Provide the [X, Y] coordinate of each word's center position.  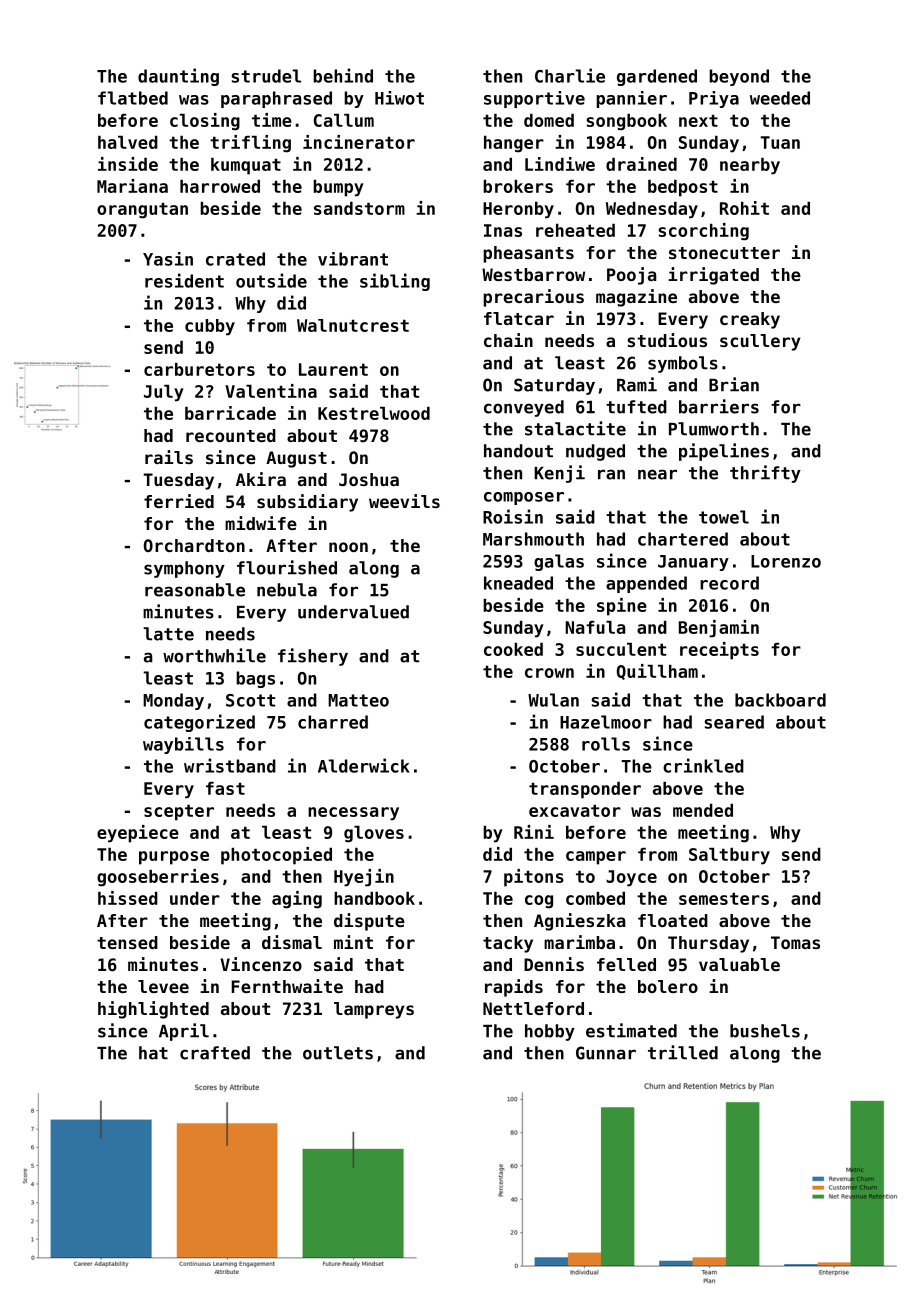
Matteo [358, 700]
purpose [174, 858]
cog [539, 902]
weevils [404, 501]
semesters [724, 898]
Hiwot [399, 98]
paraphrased [276, 99]
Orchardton [194, 545]
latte [168, 634]
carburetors [199, 369]
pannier [631, 99]
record [729, 583]
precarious [533, 298]
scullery [760, 342]
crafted [215, 1053]
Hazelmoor [606, 722]
